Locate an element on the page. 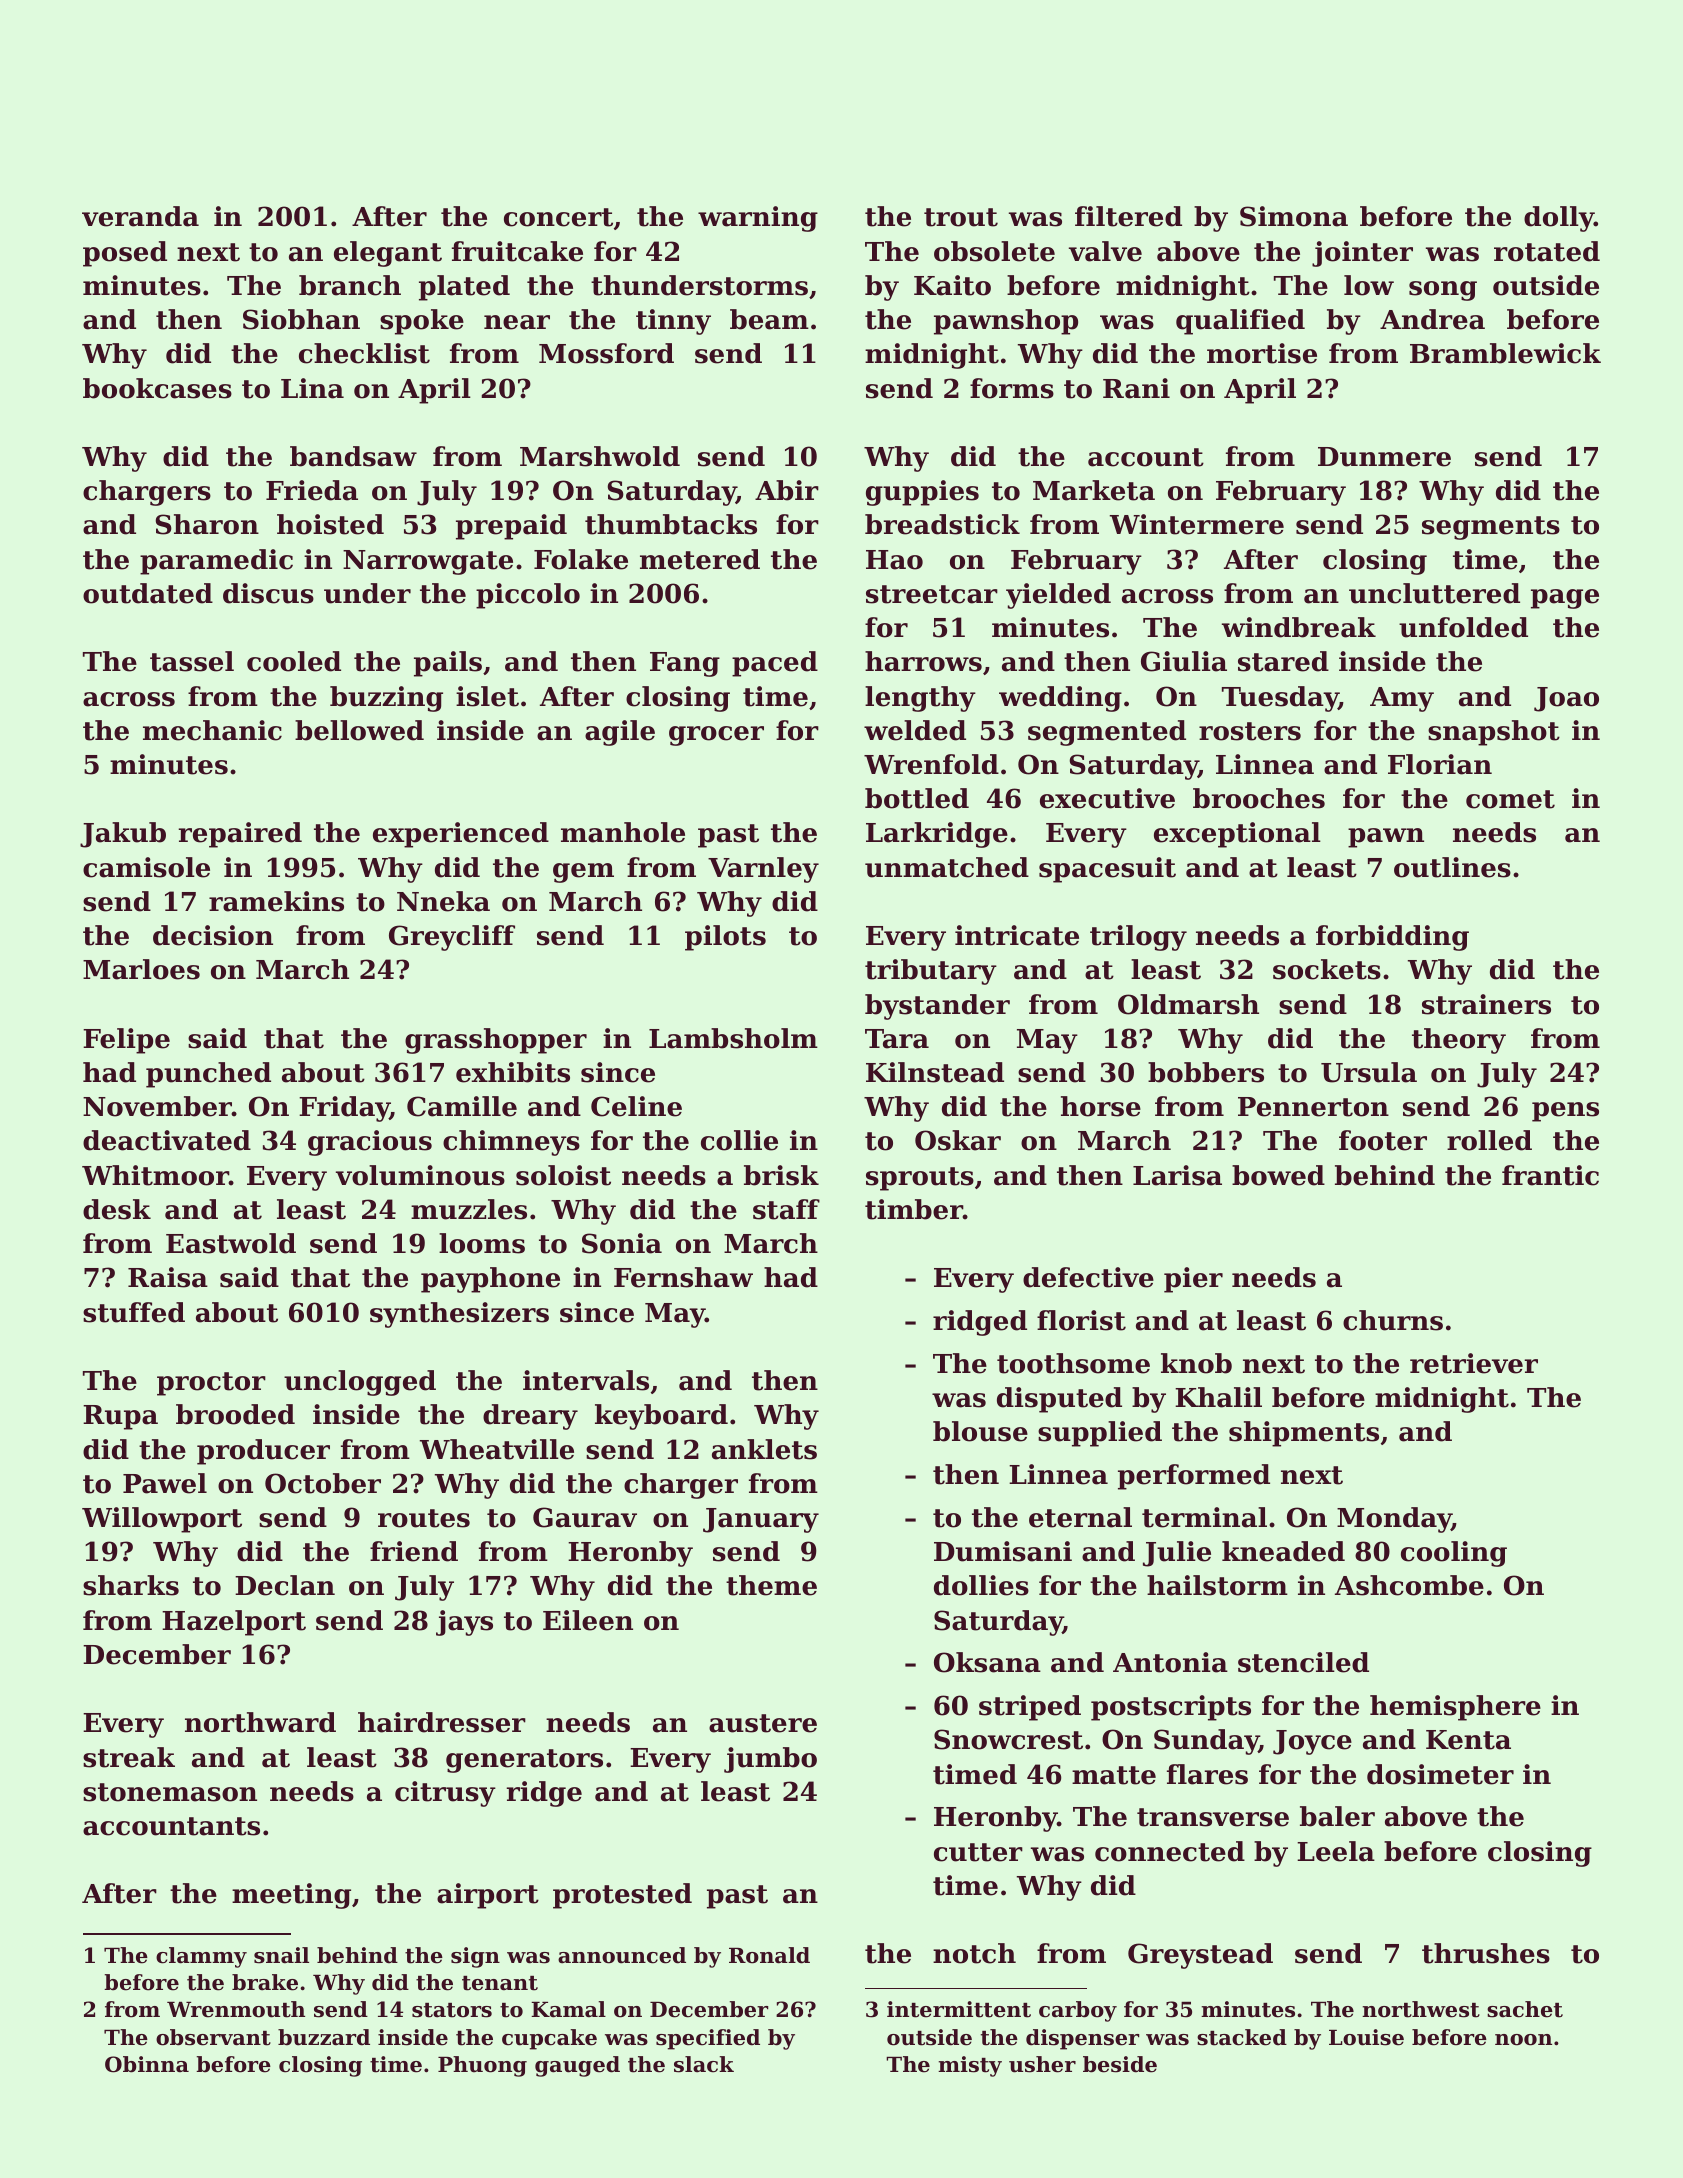 This page has height=2178, width=1683. buzzard is located at coordinates (324, 2037).
